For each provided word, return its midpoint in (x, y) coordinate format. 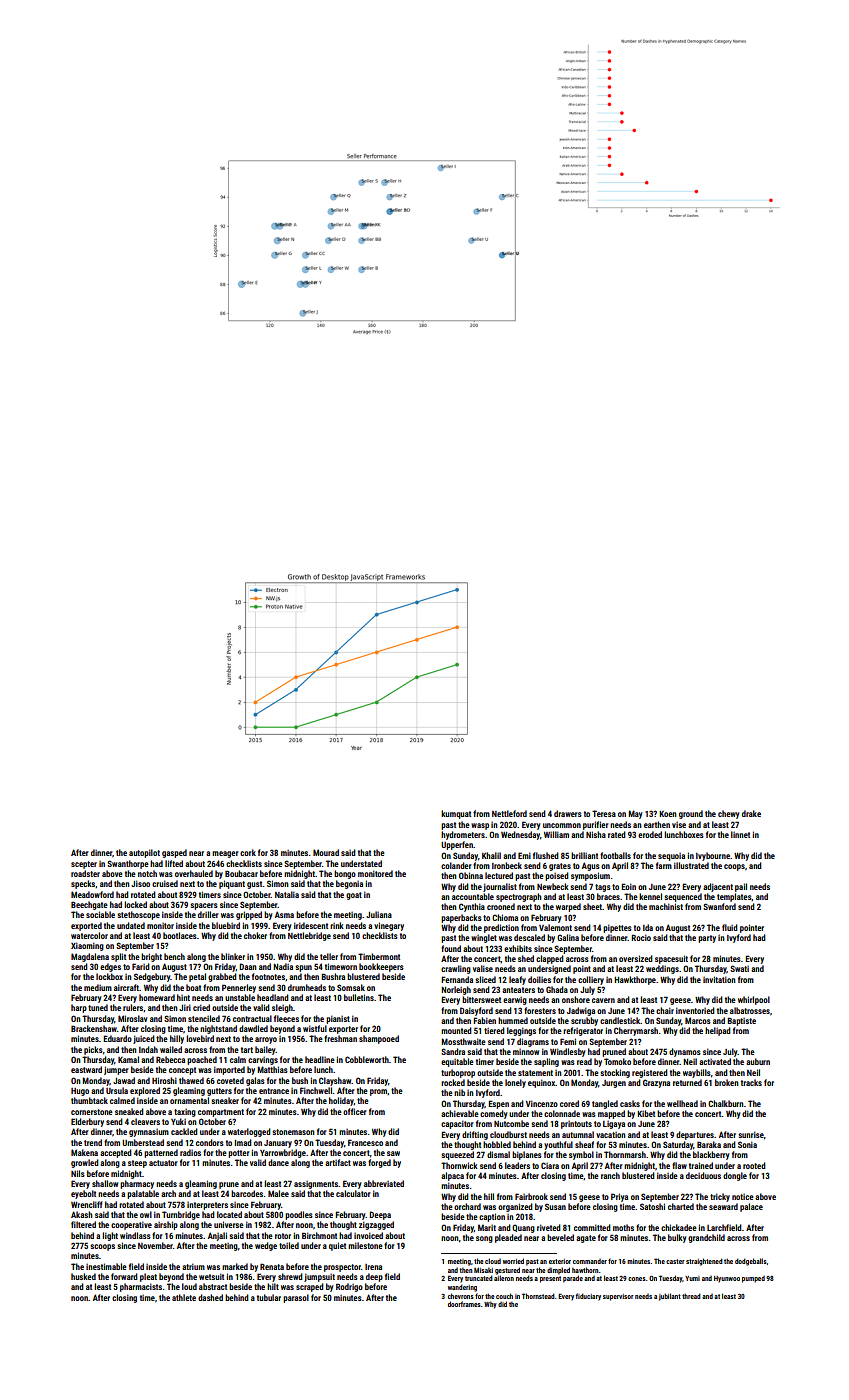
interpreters (207, 1206)
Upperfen (457, 845)
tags (603, 888)
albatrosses (750, 1010)
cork (248, 852)
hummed (513, 1020)
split (118, 957)
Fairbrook (531, 1196)
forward (124, 1276)
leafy (517, 980)
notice (743, 1197)
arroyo (266, 1040)
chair (665, 1010)
